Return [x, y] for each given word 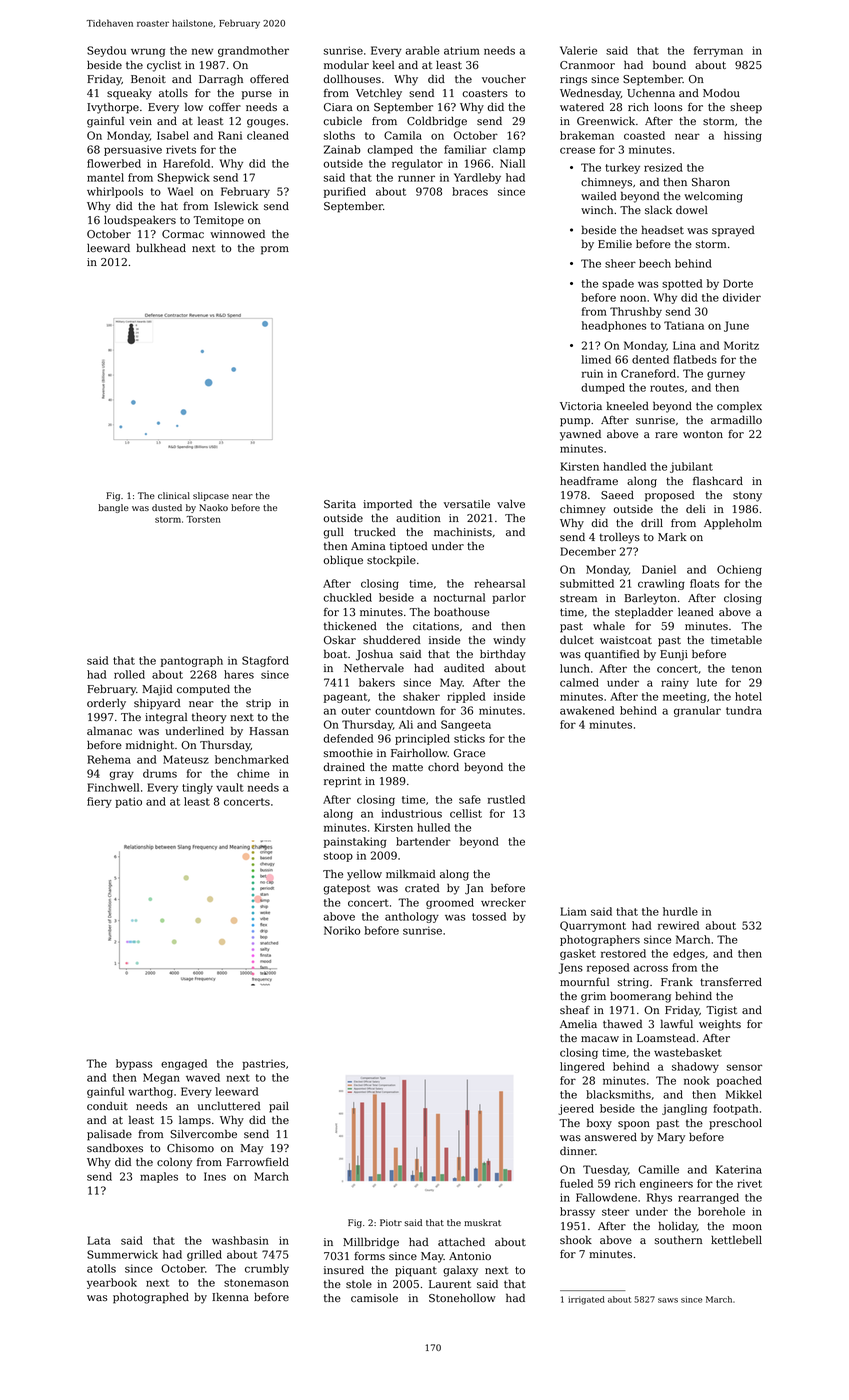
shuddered [392, 639]
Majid [157, 690]
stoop [338, 857]
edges [689, 954]
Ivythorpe [113, 108]
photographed [151, 1298]
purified [345, 192]
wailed [599, 195]
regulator [417, 164]
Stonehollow [462, 1297]
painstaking [355, 842]
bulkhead [161, 247]
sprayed [733, 231]
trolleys [619, 538]
